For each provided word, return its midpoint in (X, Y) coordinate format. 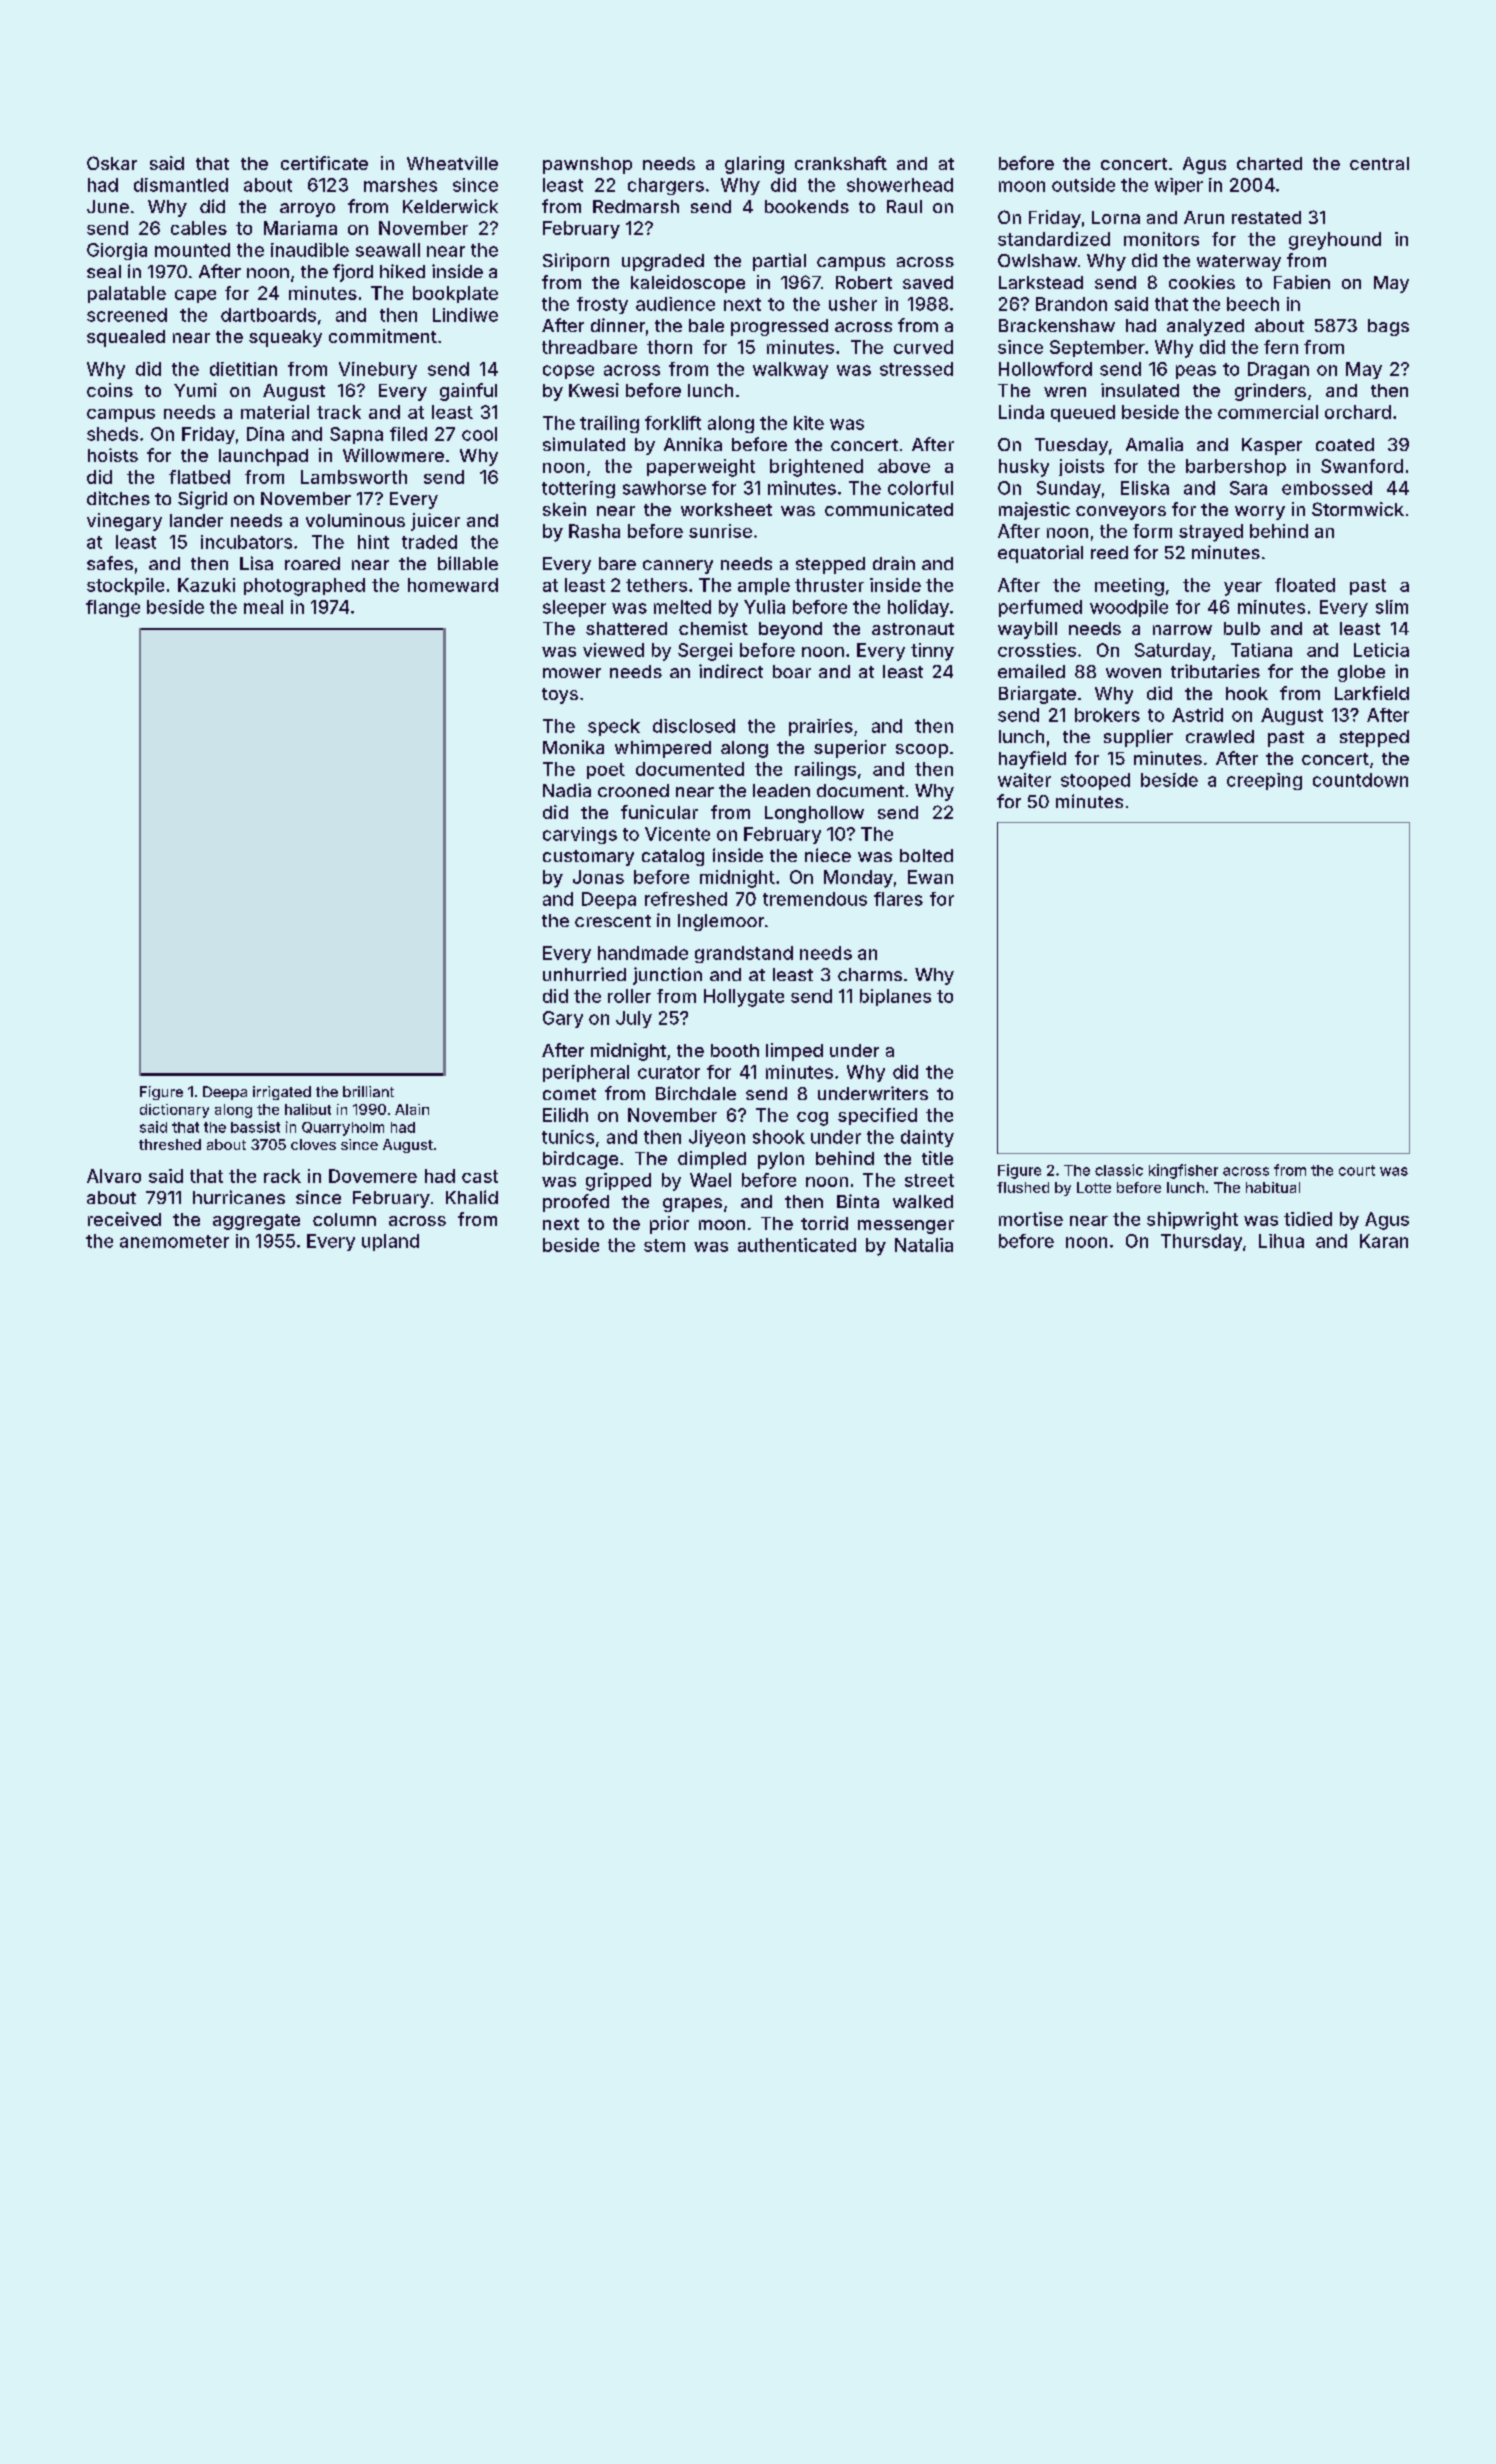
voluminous (355, 520)
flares (898, 899)
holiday (918, 608)
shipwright (1192, 1221)
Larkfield (1372, 693)
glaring (754, 165)
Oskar (112, 163)
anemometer (174, 1241)
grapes (692, 1205)
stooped (1095, 781)
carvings (580, 835)
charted (1269, 163)
